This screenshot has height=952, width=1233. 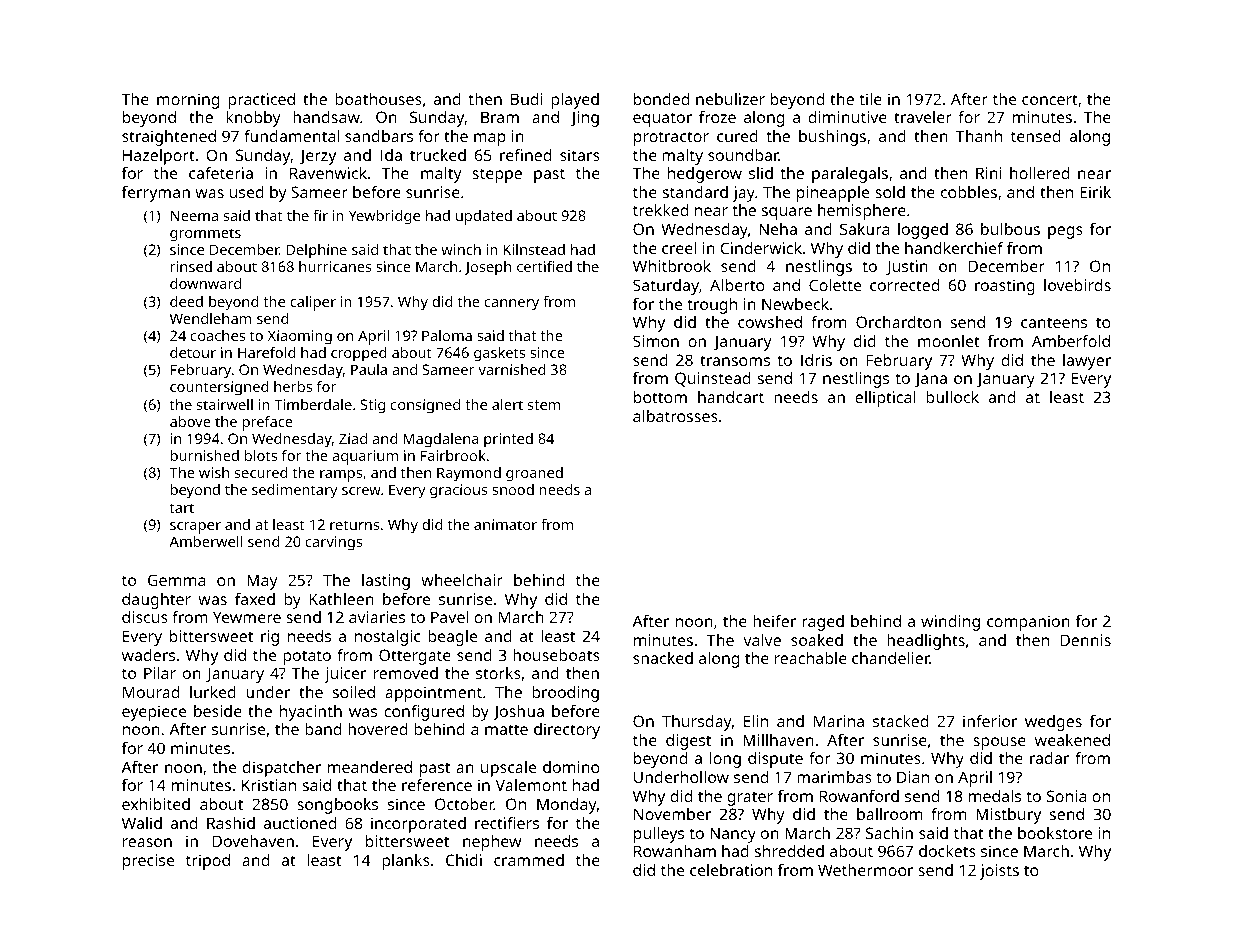 What do you see at coordinates (148, 655) in the screenshot?
I see `waders` at bounding box center [148, 655].
